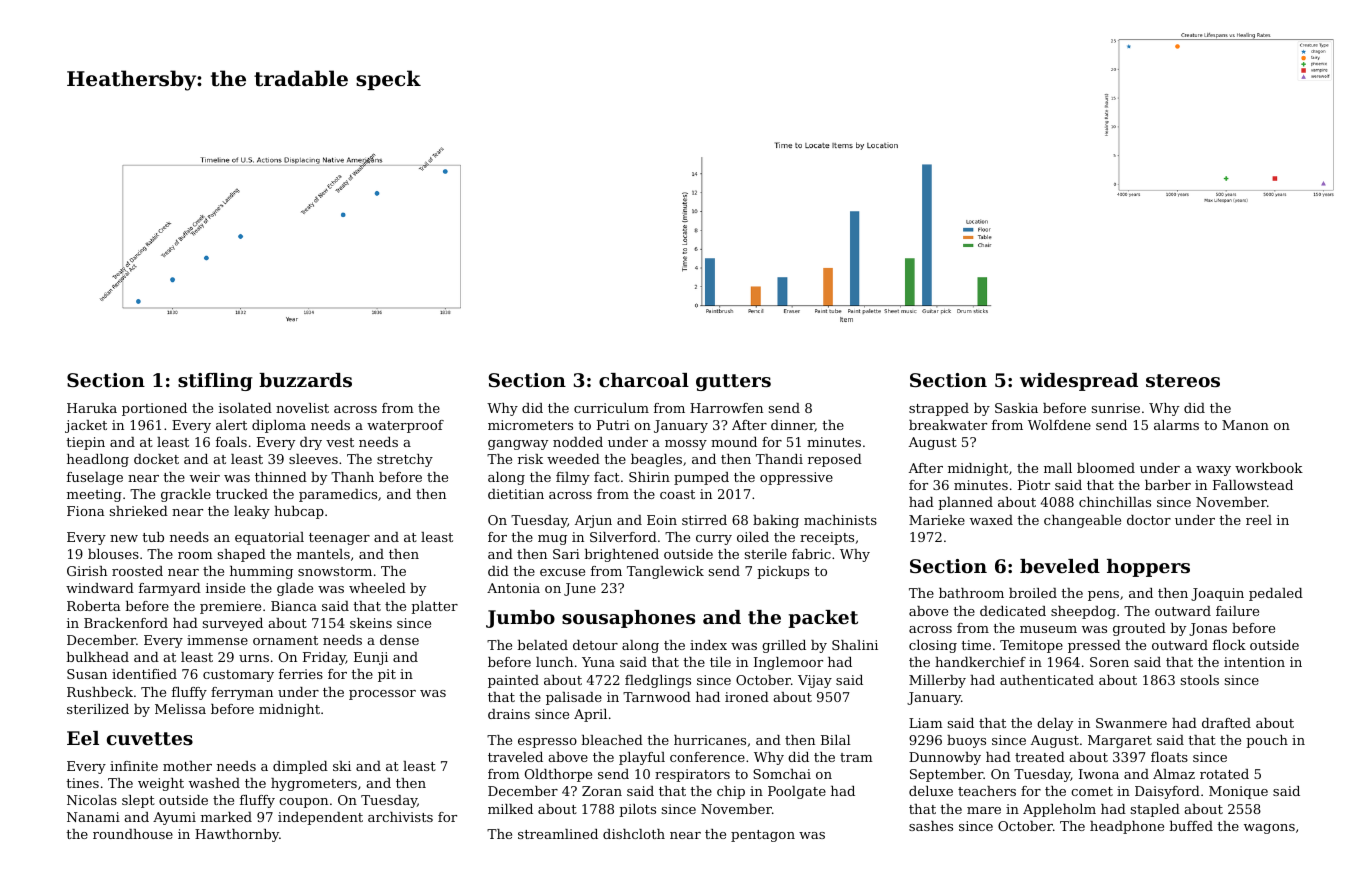 The width and height of the document is (1372, 887). What do you see at coordinates (704, 520) in the document?
I see `stirred` at bounding box center [704, 520].
